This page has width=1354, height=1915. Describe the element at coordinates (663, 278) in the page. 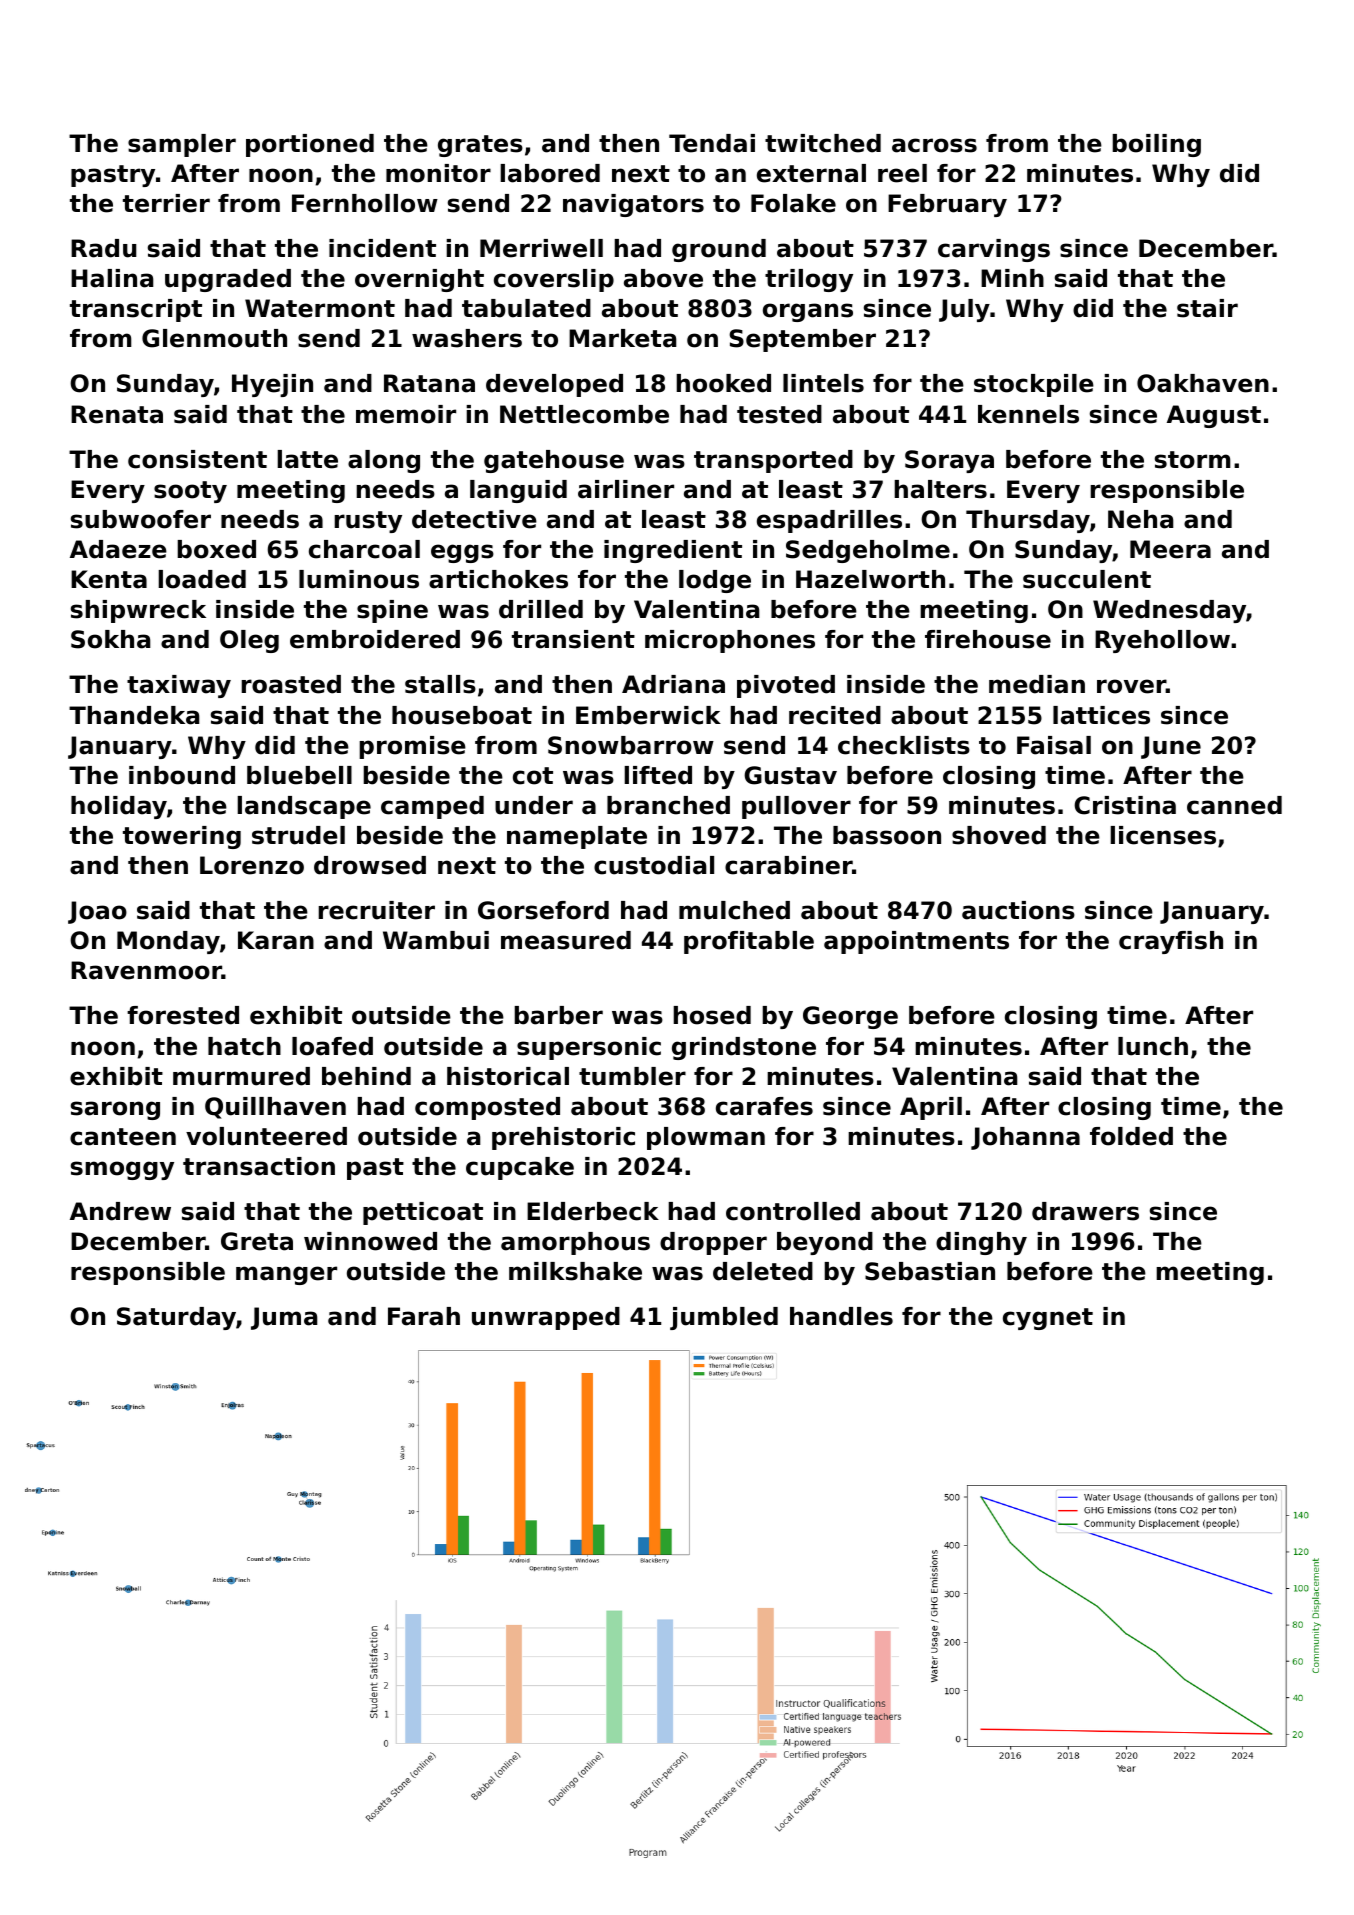

I see `above` at that location.
